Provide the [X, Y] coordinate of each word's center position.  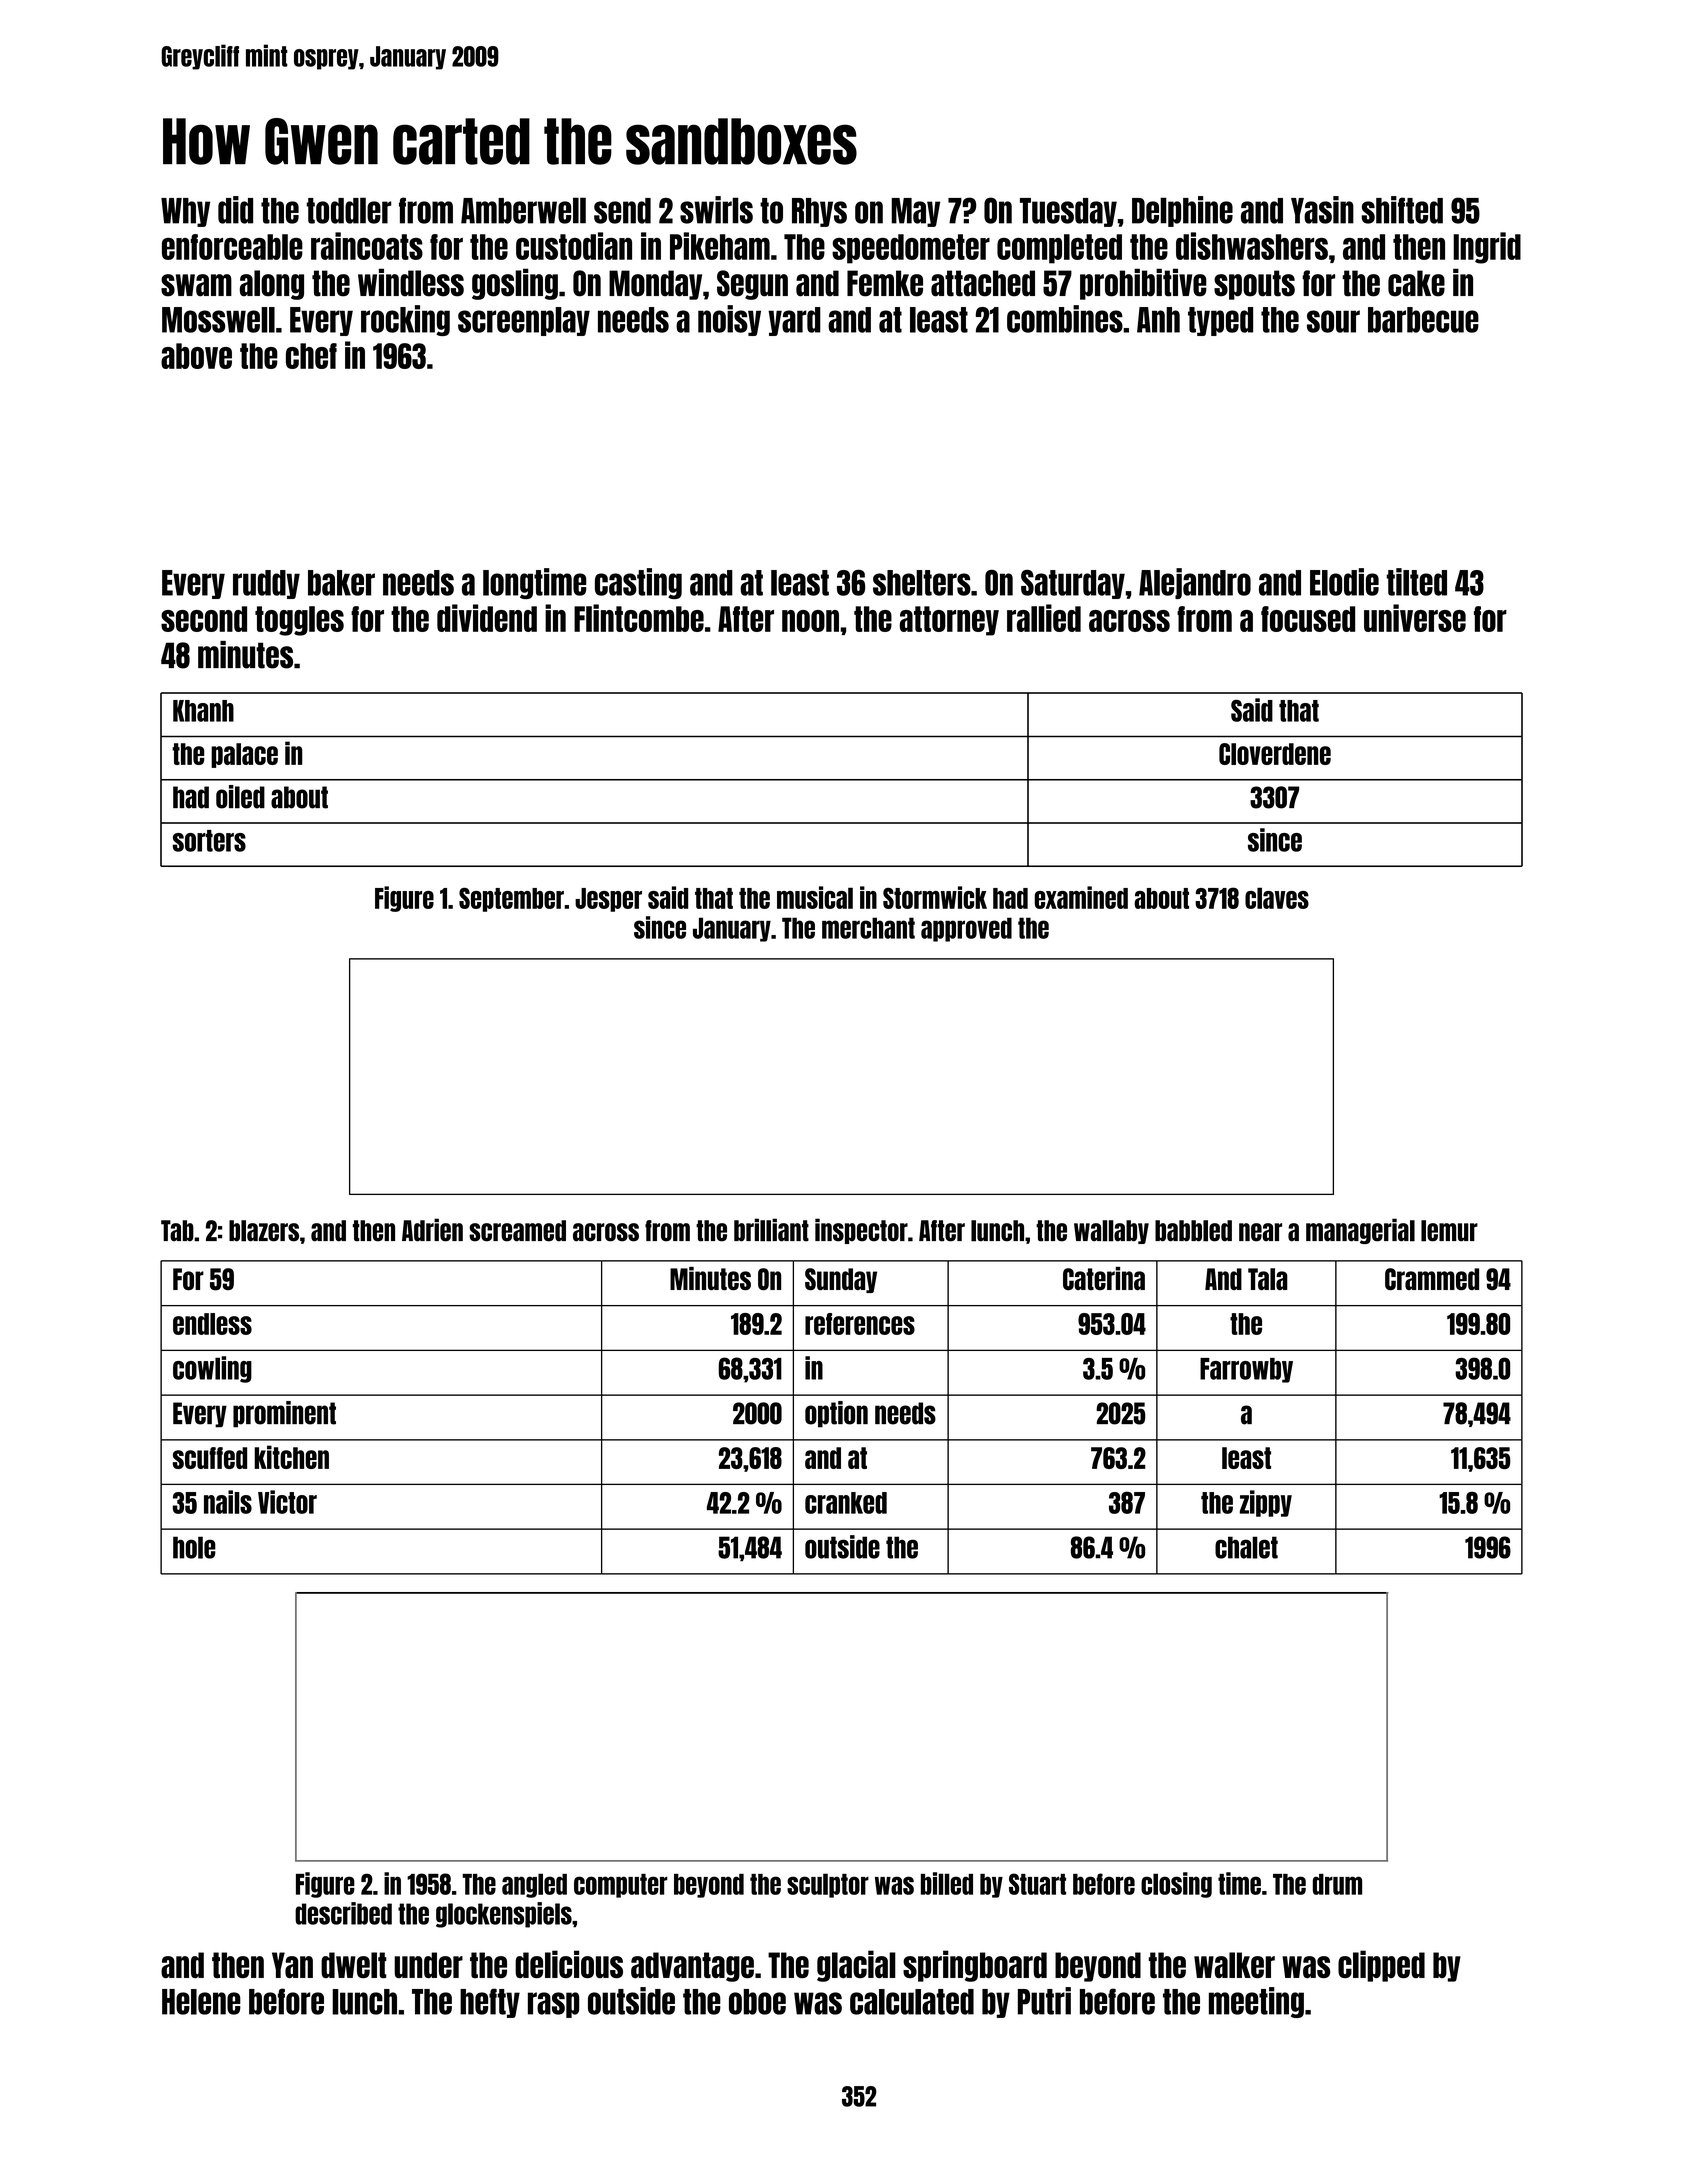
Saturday [1073, 584]
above [196, 356]
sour [1333, 321]
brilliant [771, 1230]
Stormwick [935, 897]
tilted [1417, 582]
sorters [209, 841]
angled [534, 1885]
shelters [922, 583]
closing [1176, 1885]
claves [1277, 898]
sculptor [828, 1885]
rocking [405, 320]
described [343, 1913]
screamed [517, 1231]
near [1260, 1232]
